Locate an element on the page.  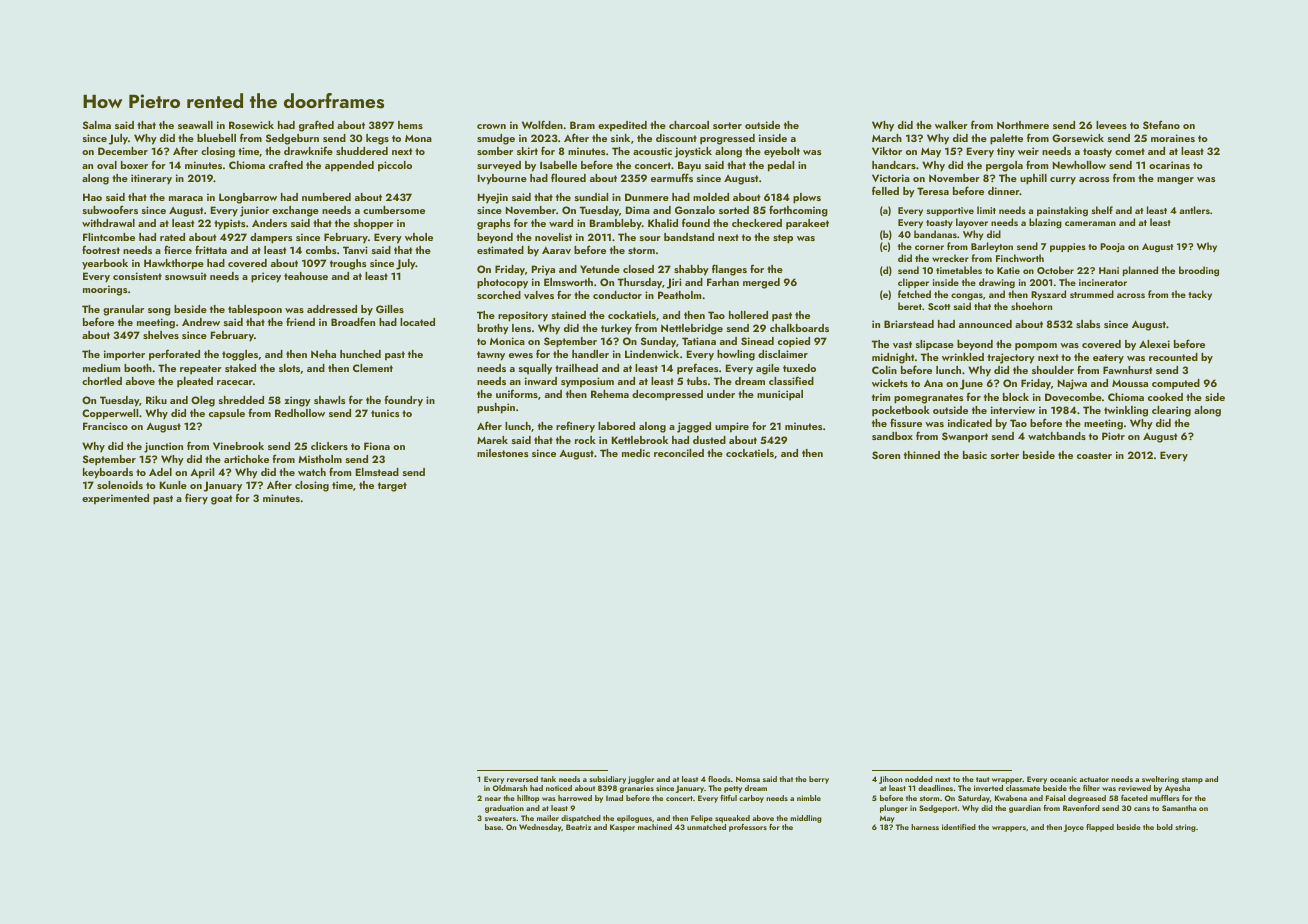
experimented is located at coordinates (115, 499).
